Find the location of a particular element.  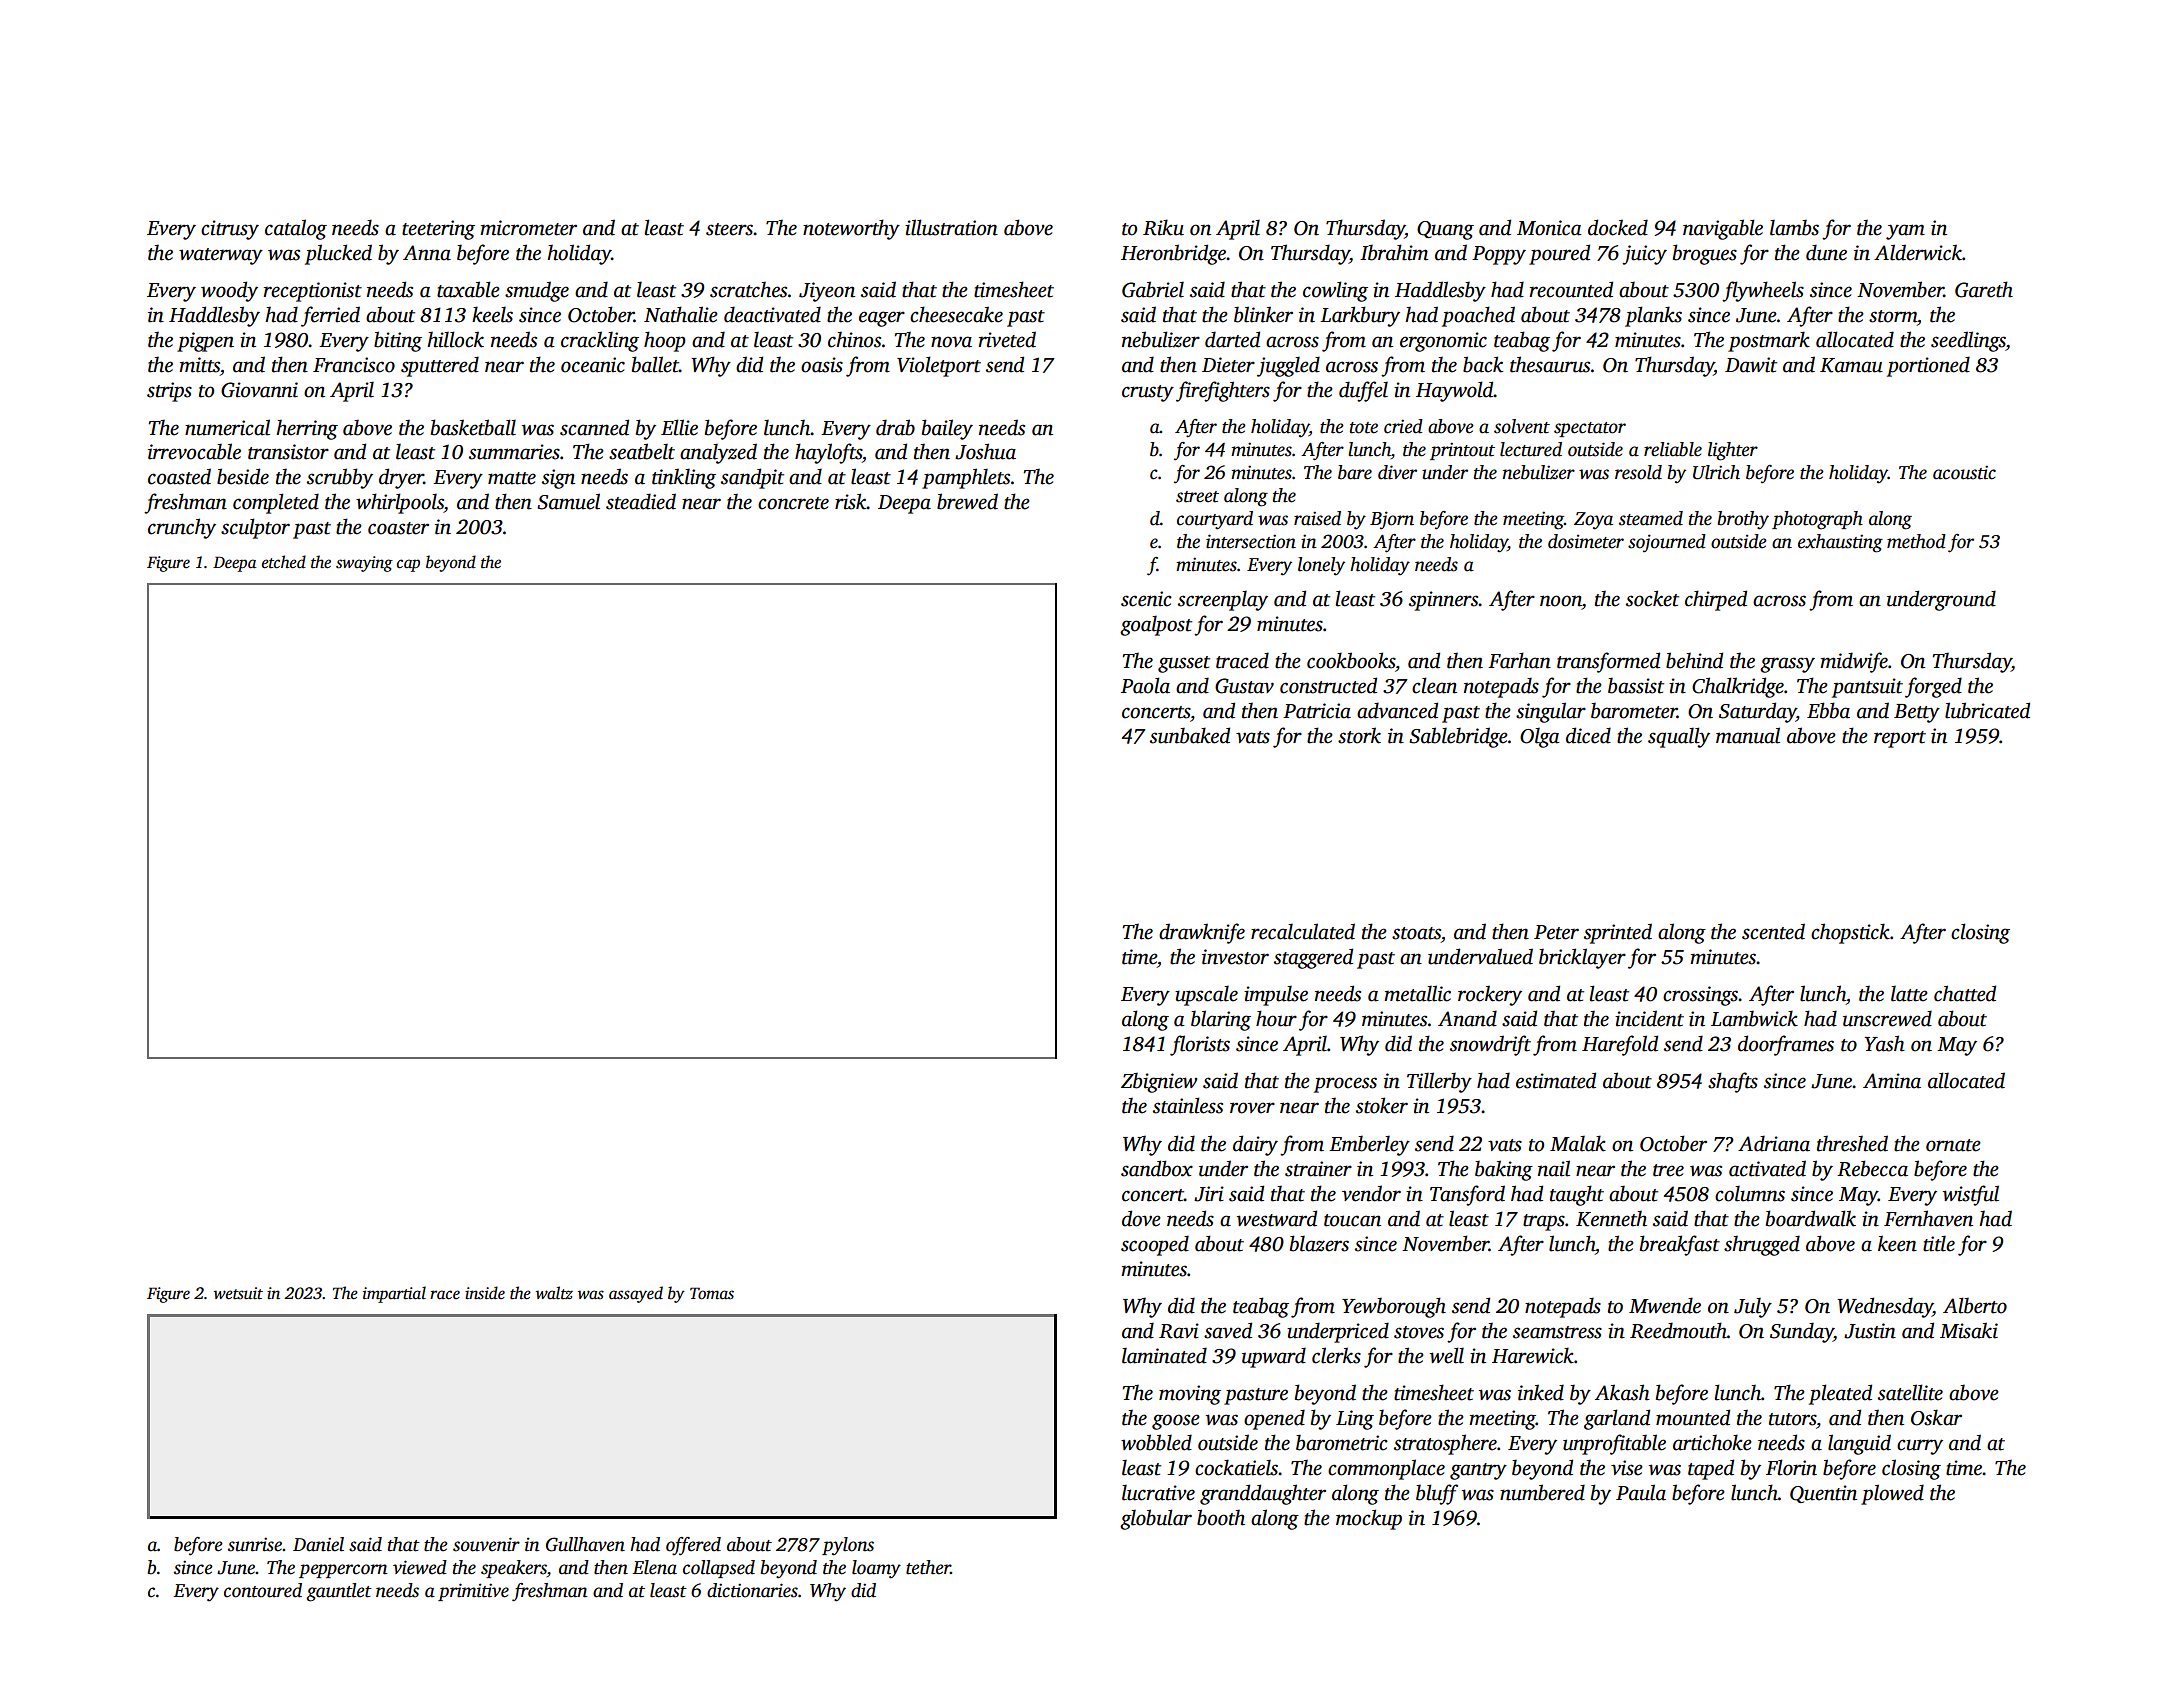

Olga is located at coordinates (1540, 737).
